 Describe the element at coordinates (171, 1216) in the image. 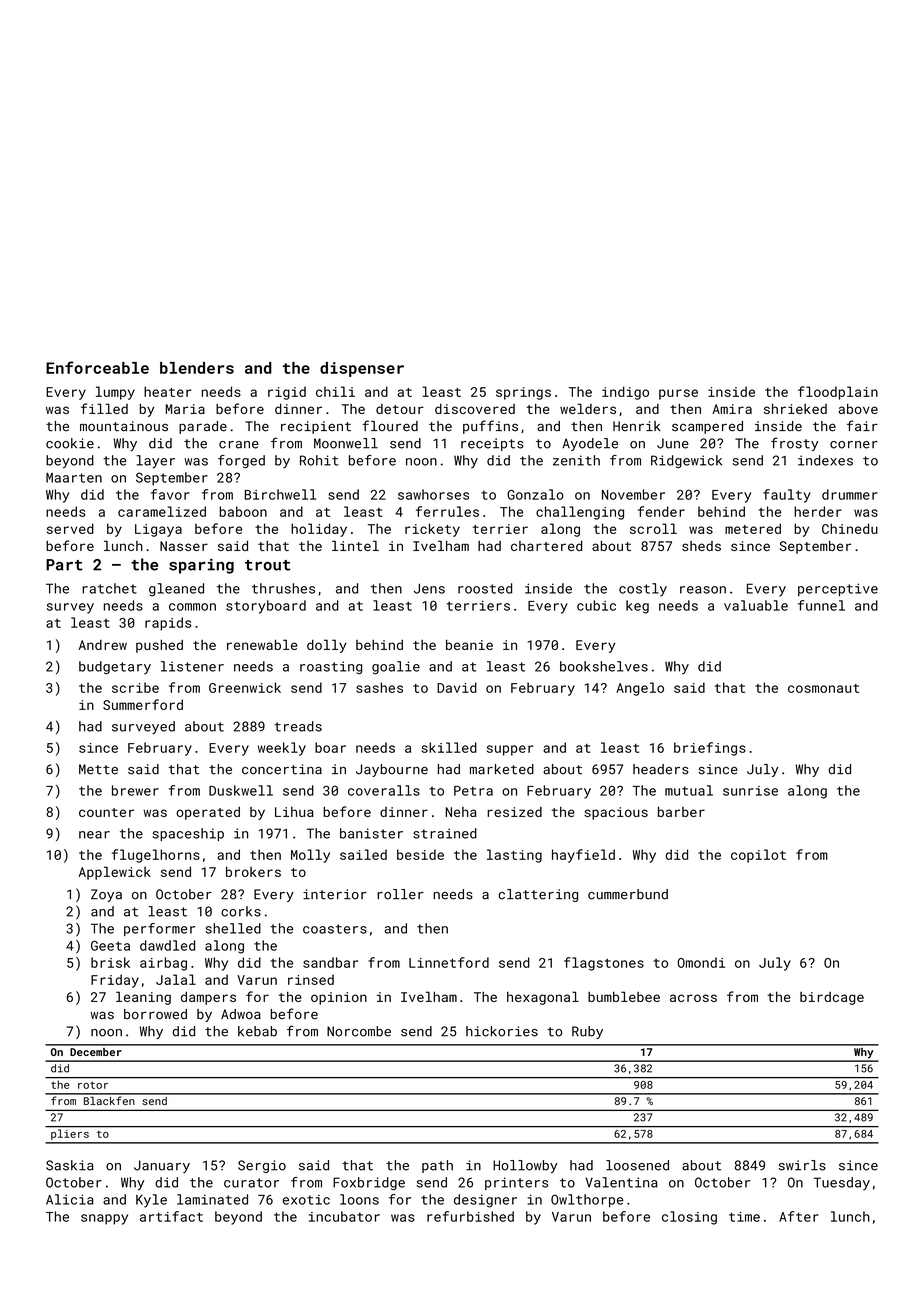

I see `artifact` at that location.
